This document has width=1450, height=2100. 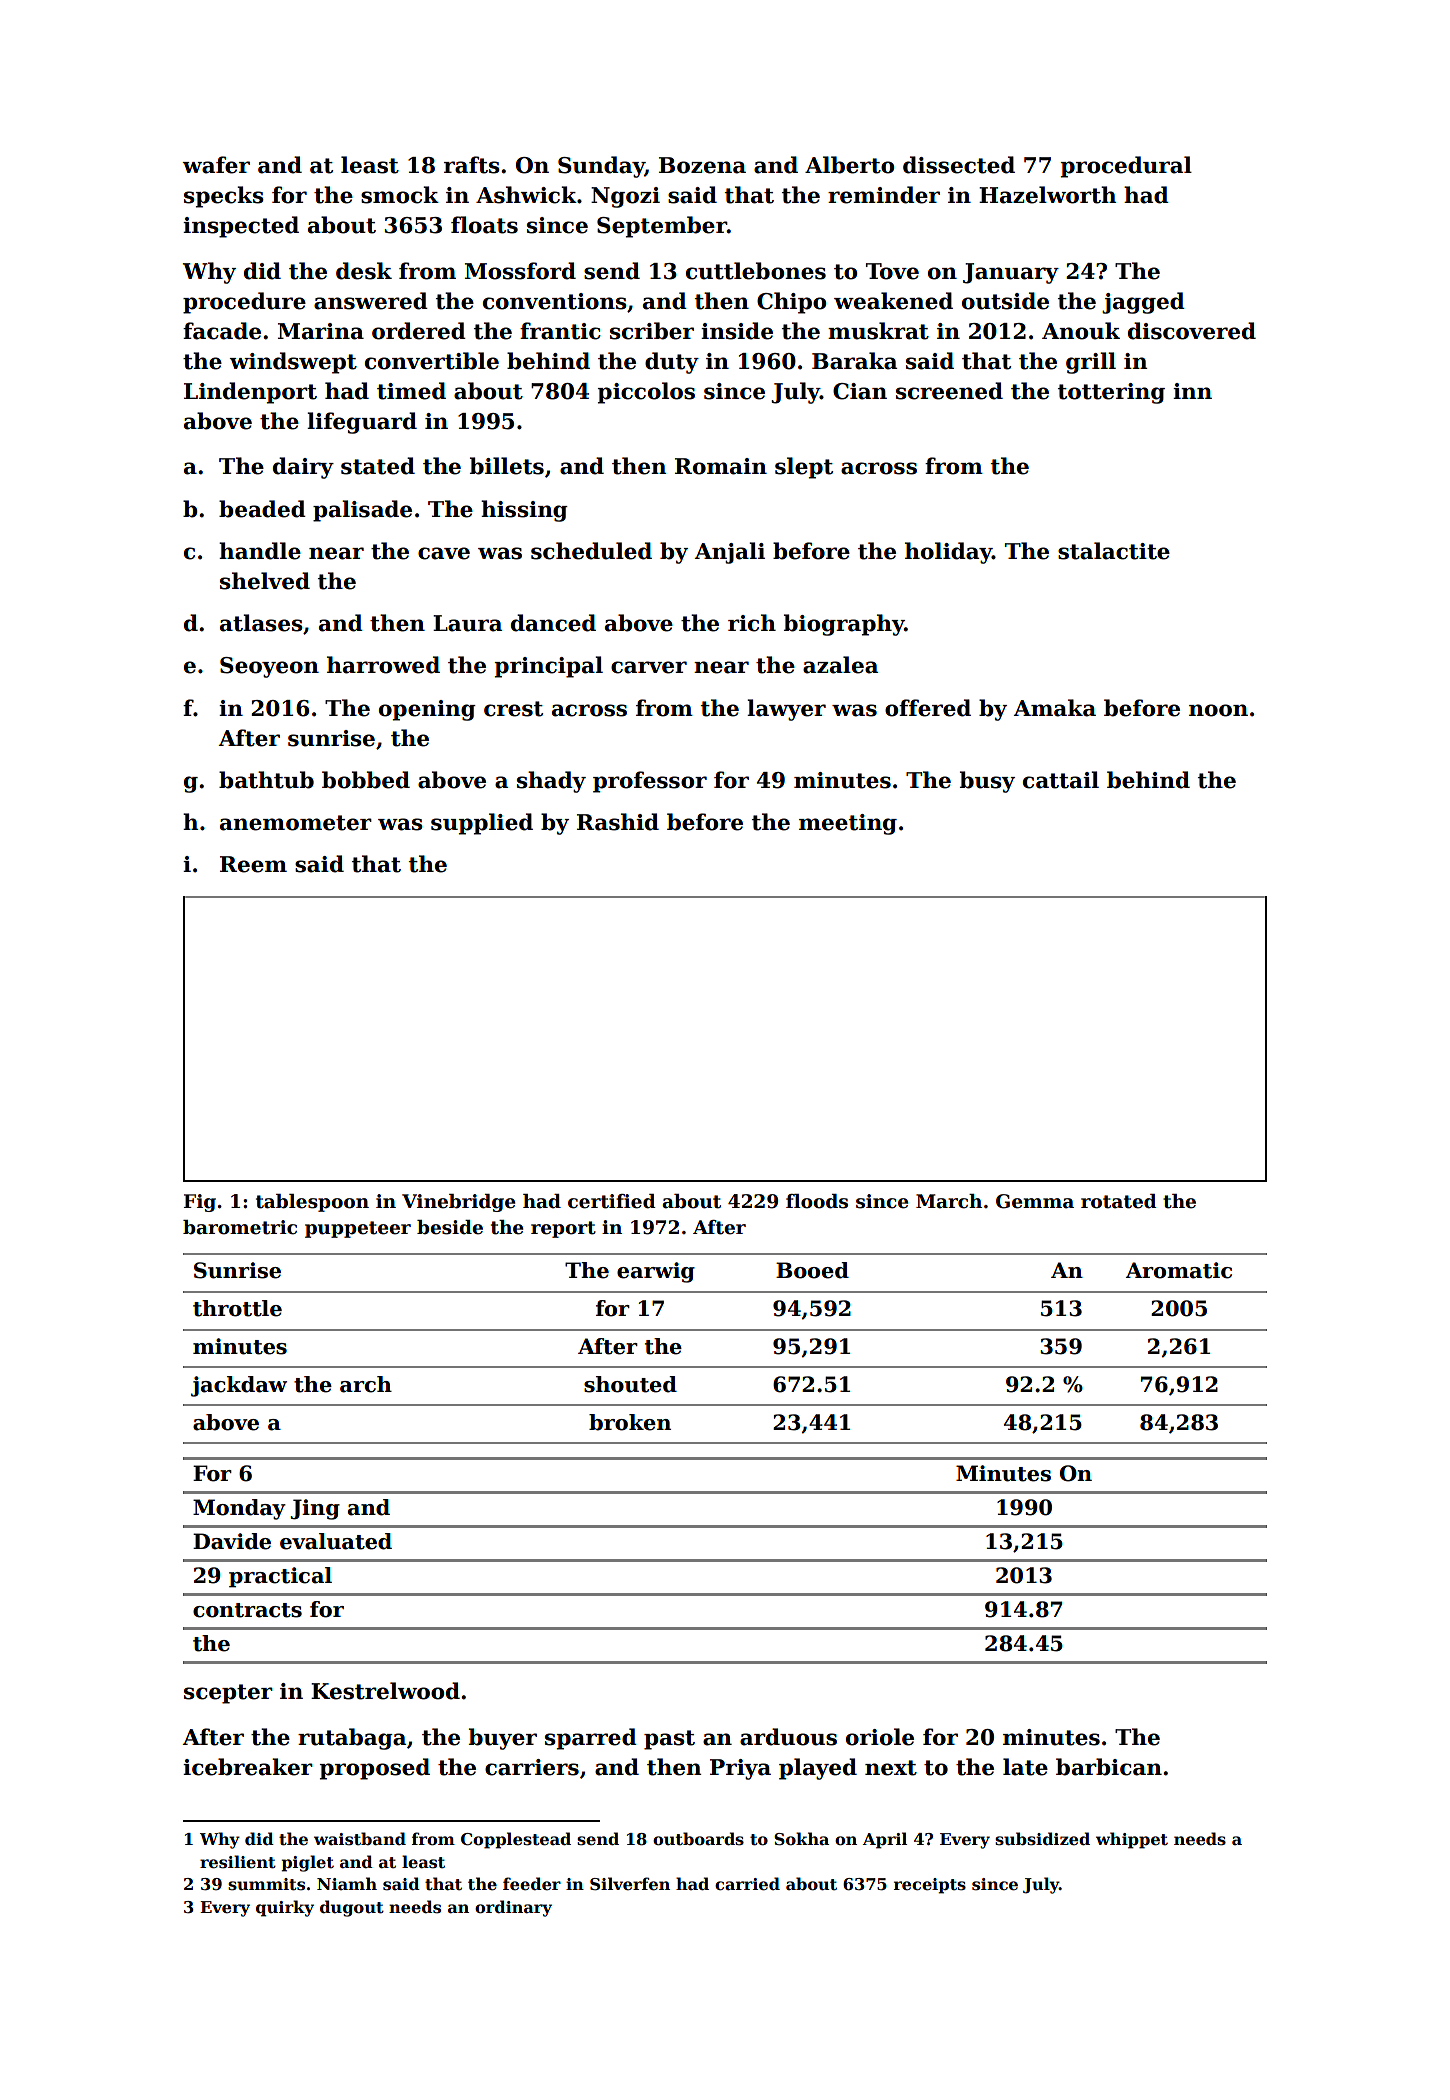 What do you see at coordinates (747, 1884) in the document?
I see `carried` at bounding box center [747, 1884].
